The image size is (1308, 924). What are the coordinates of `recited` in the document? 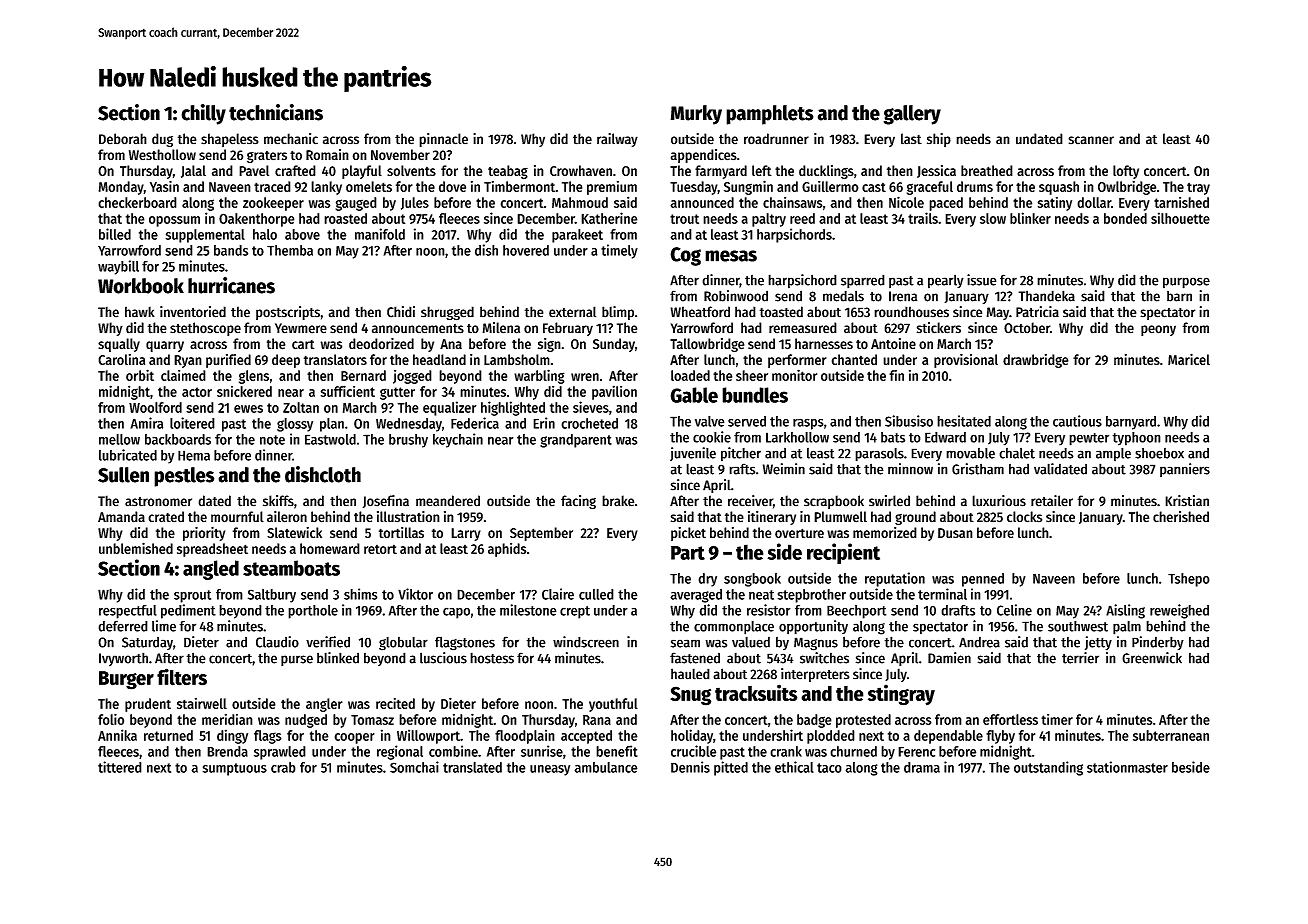 It's located at (395, 703).
